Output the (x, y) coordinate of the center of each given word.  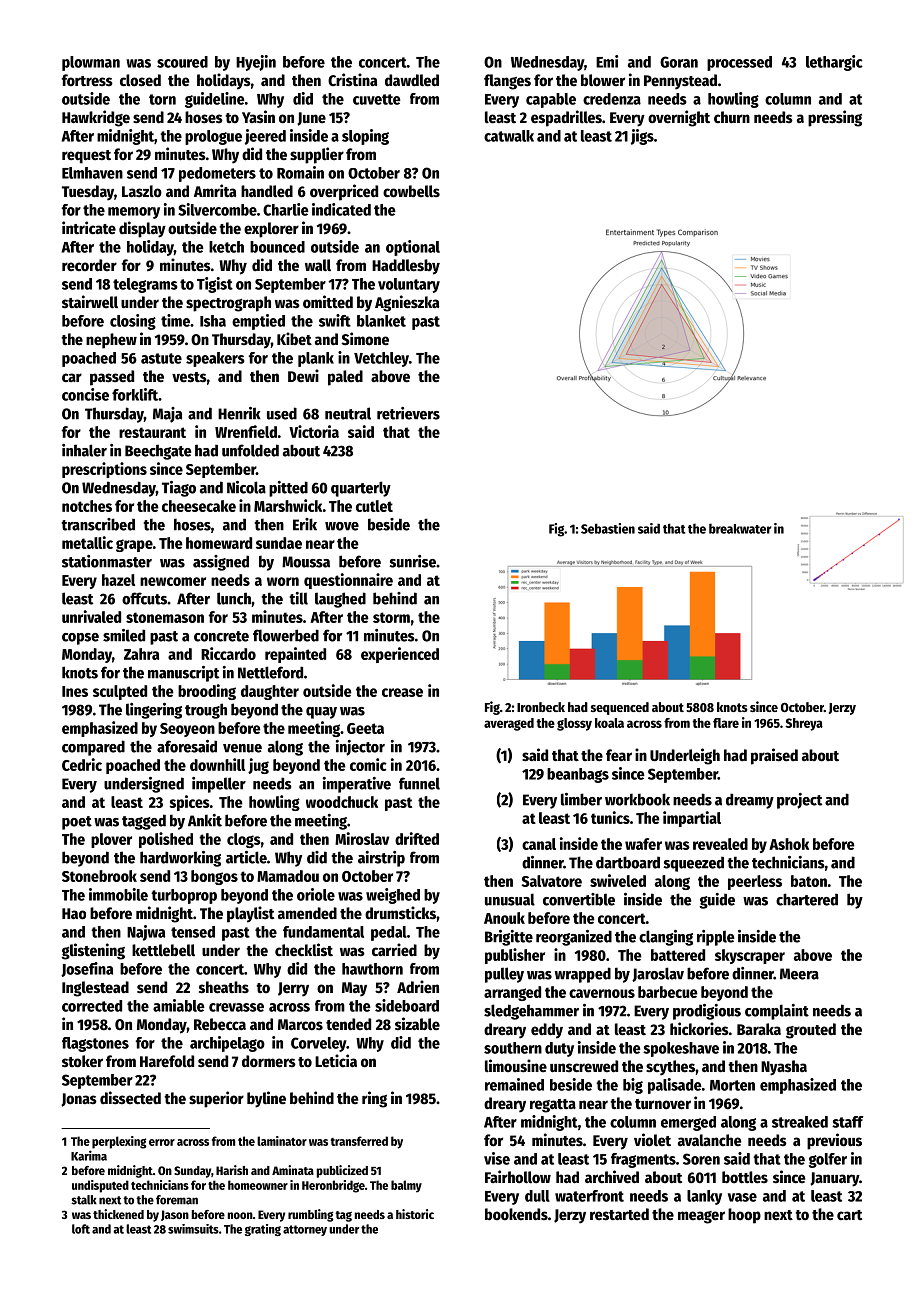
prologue (213, 137)
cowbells (411, 191)
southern (513, 1048)
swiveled (618, 880)
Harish (232, 1170)
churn (732, 117)
